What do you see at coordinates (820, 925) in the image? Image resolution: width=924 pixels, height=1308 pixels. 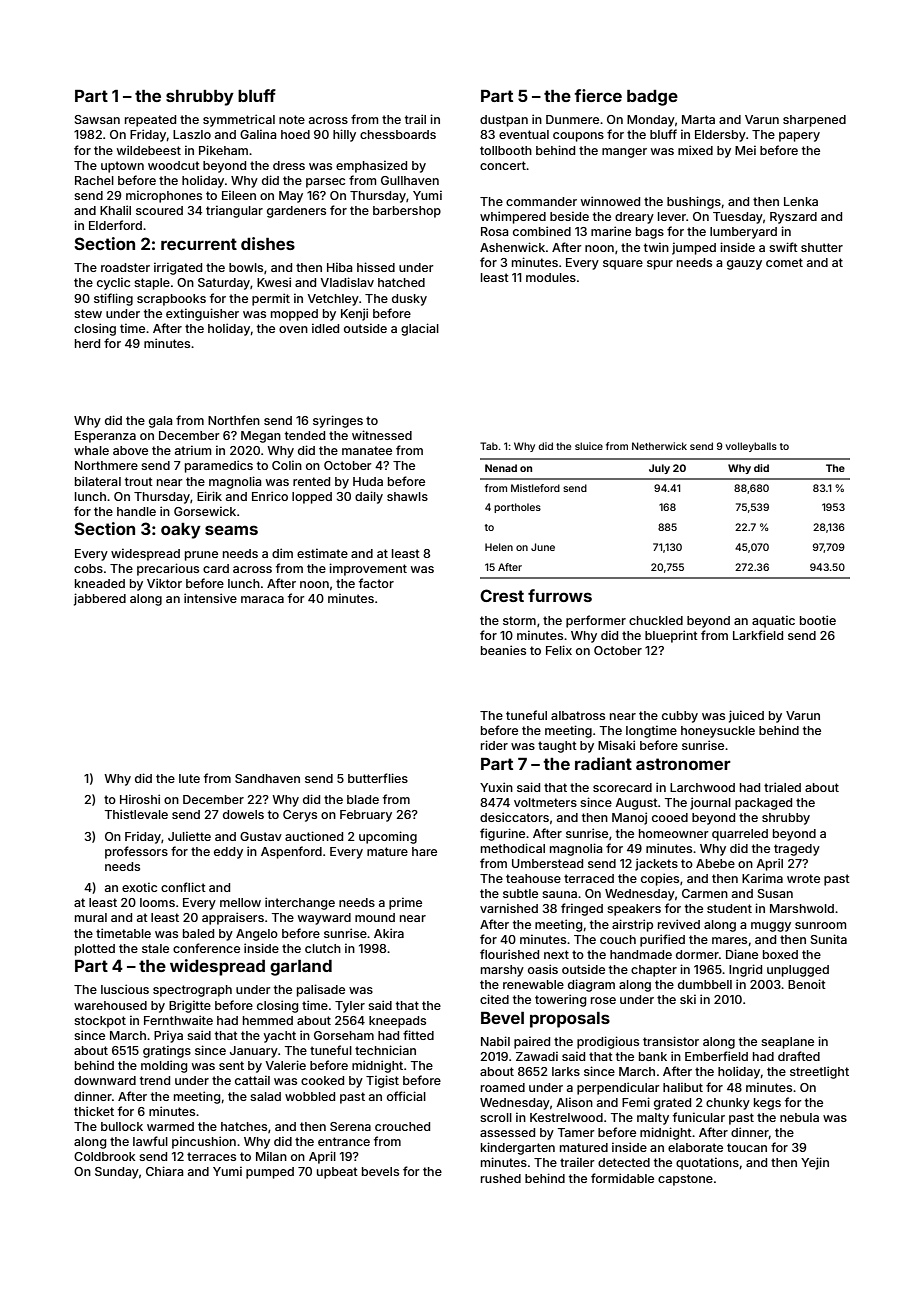 I see `sunroom` at bounding box center [820, 925].
